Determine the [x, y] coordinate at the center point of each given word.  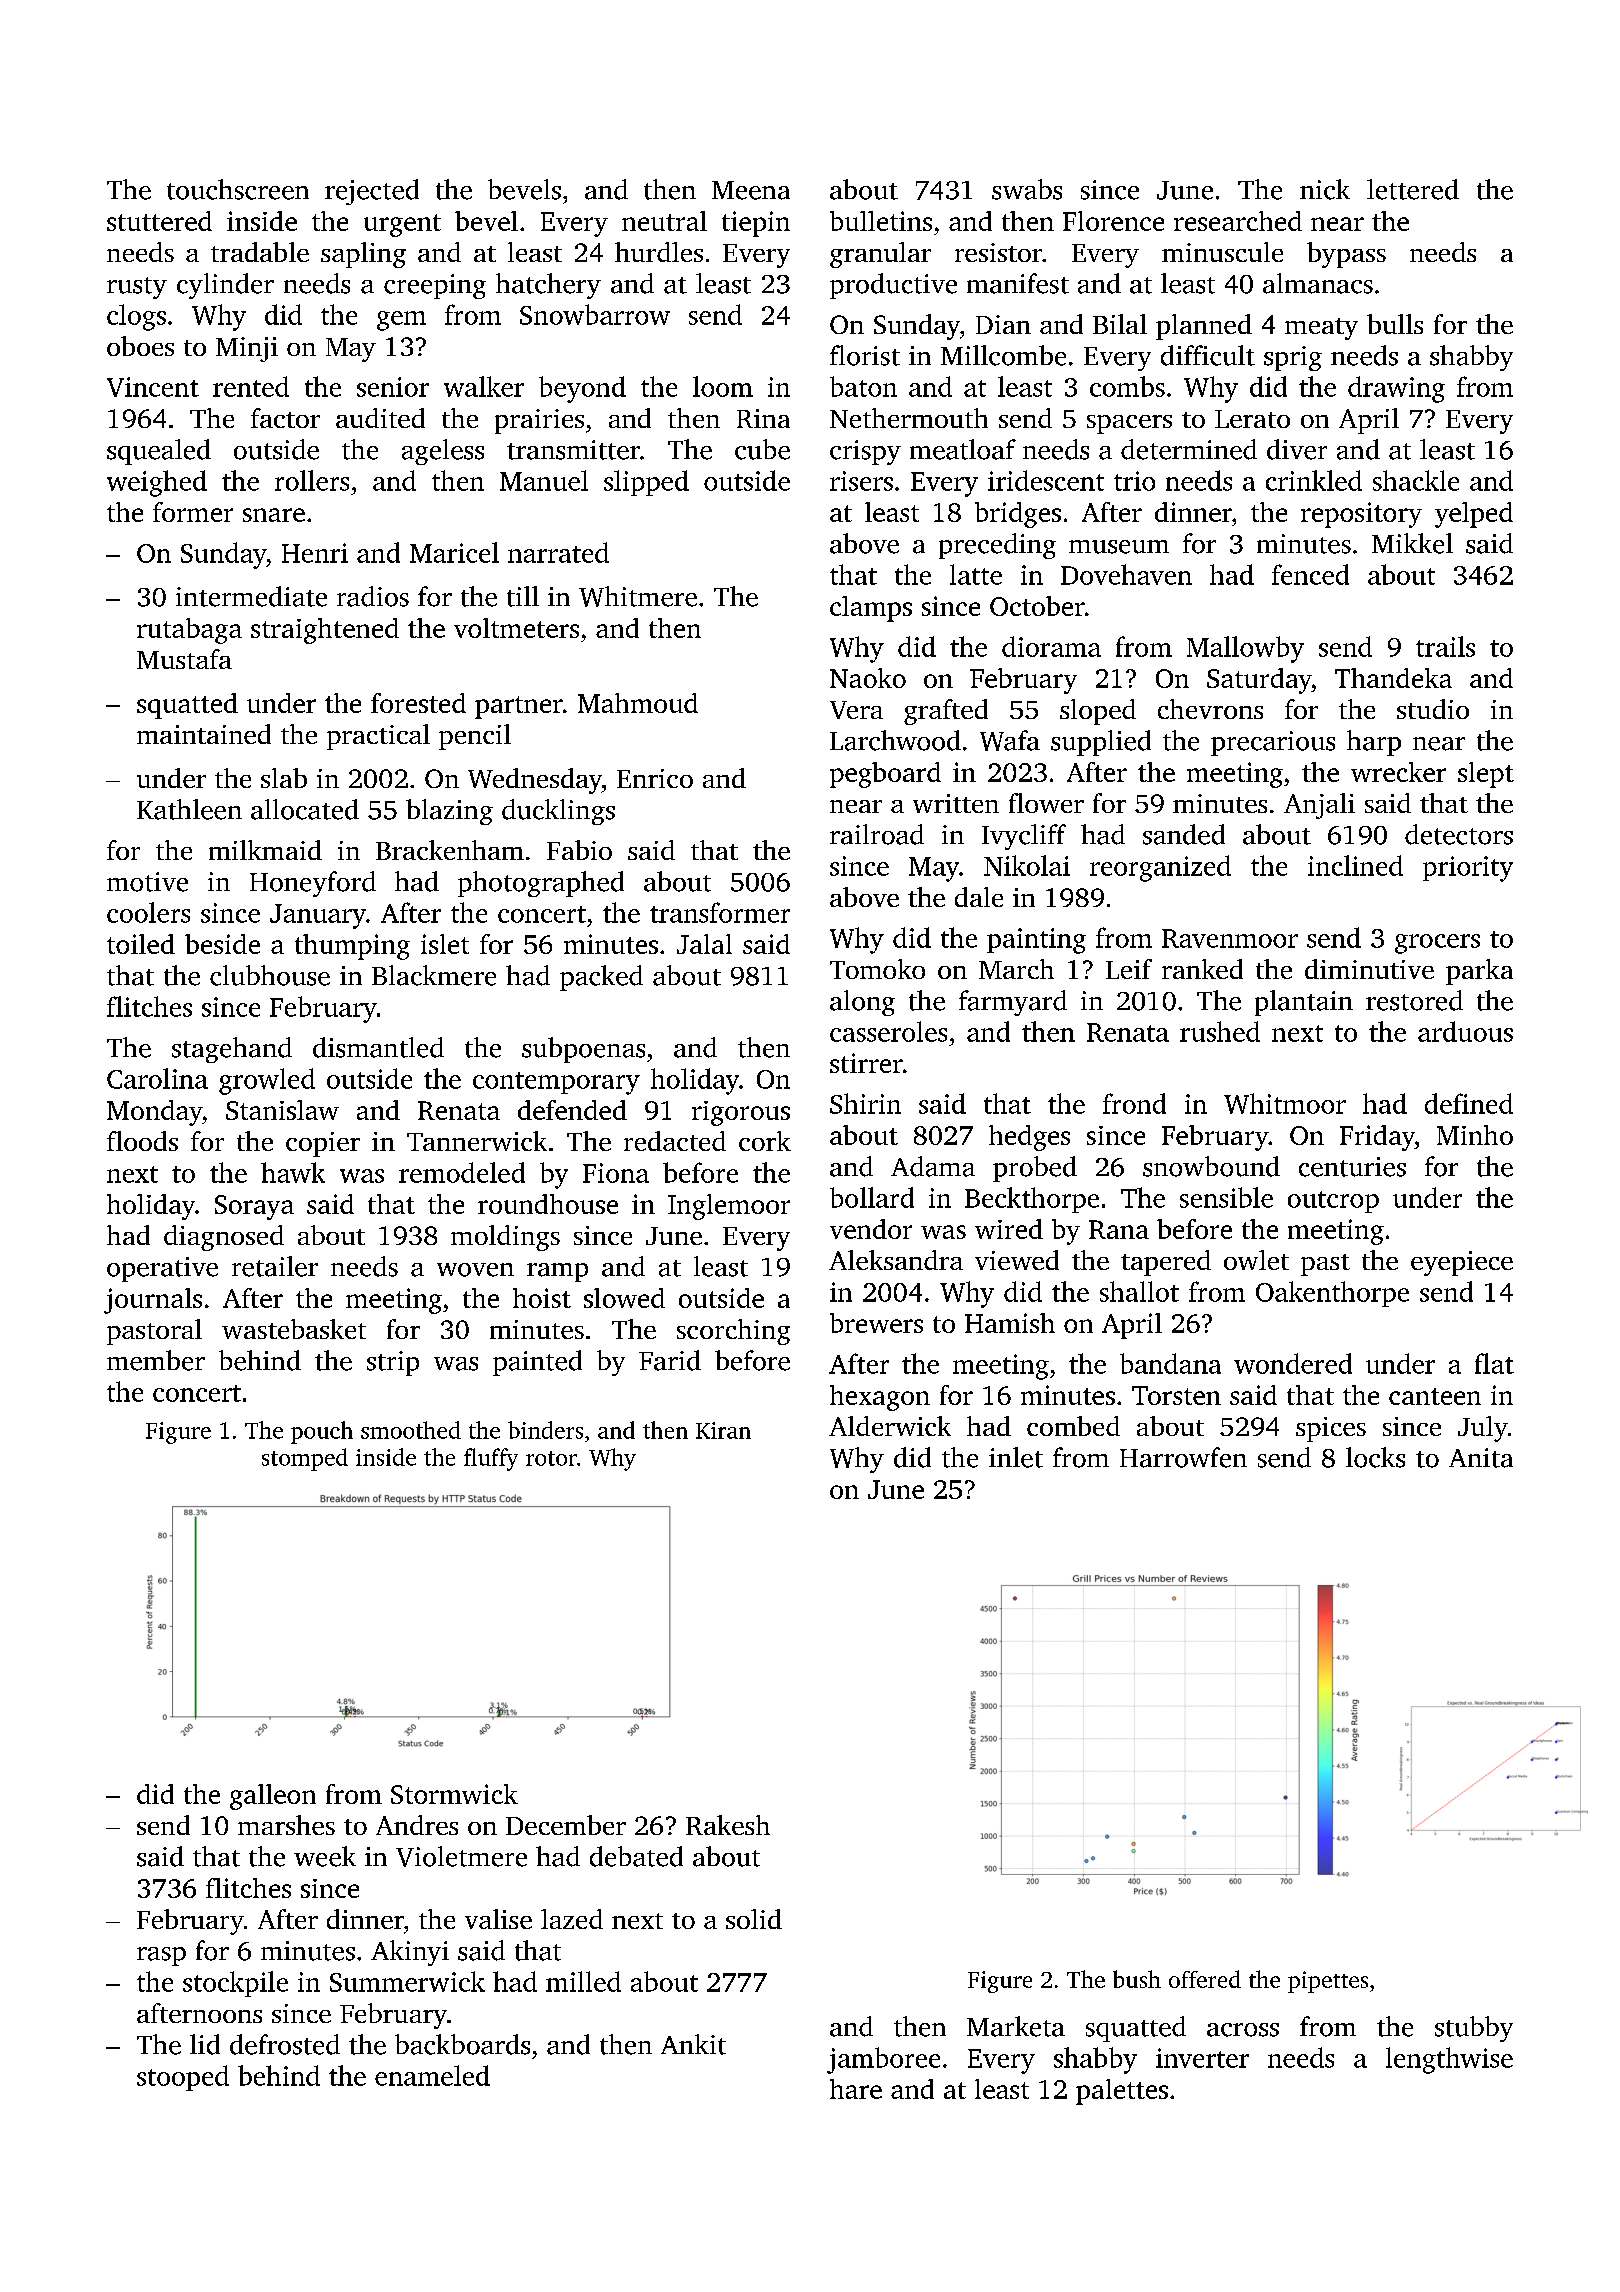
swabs [1027, 189]
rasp [161, 1956]
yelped [1474, 515]
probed [1035, 1169]
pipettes [1328, 1982]
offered [1205, 1979]
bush [1137, 1979]
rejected [372, 192]
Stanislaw [282, 1110]
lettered [1413, 189]
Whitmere [638, 596]
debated [636, 1856]
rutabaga [189, 631]
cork [765, 1141]
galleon [273, 1797]
